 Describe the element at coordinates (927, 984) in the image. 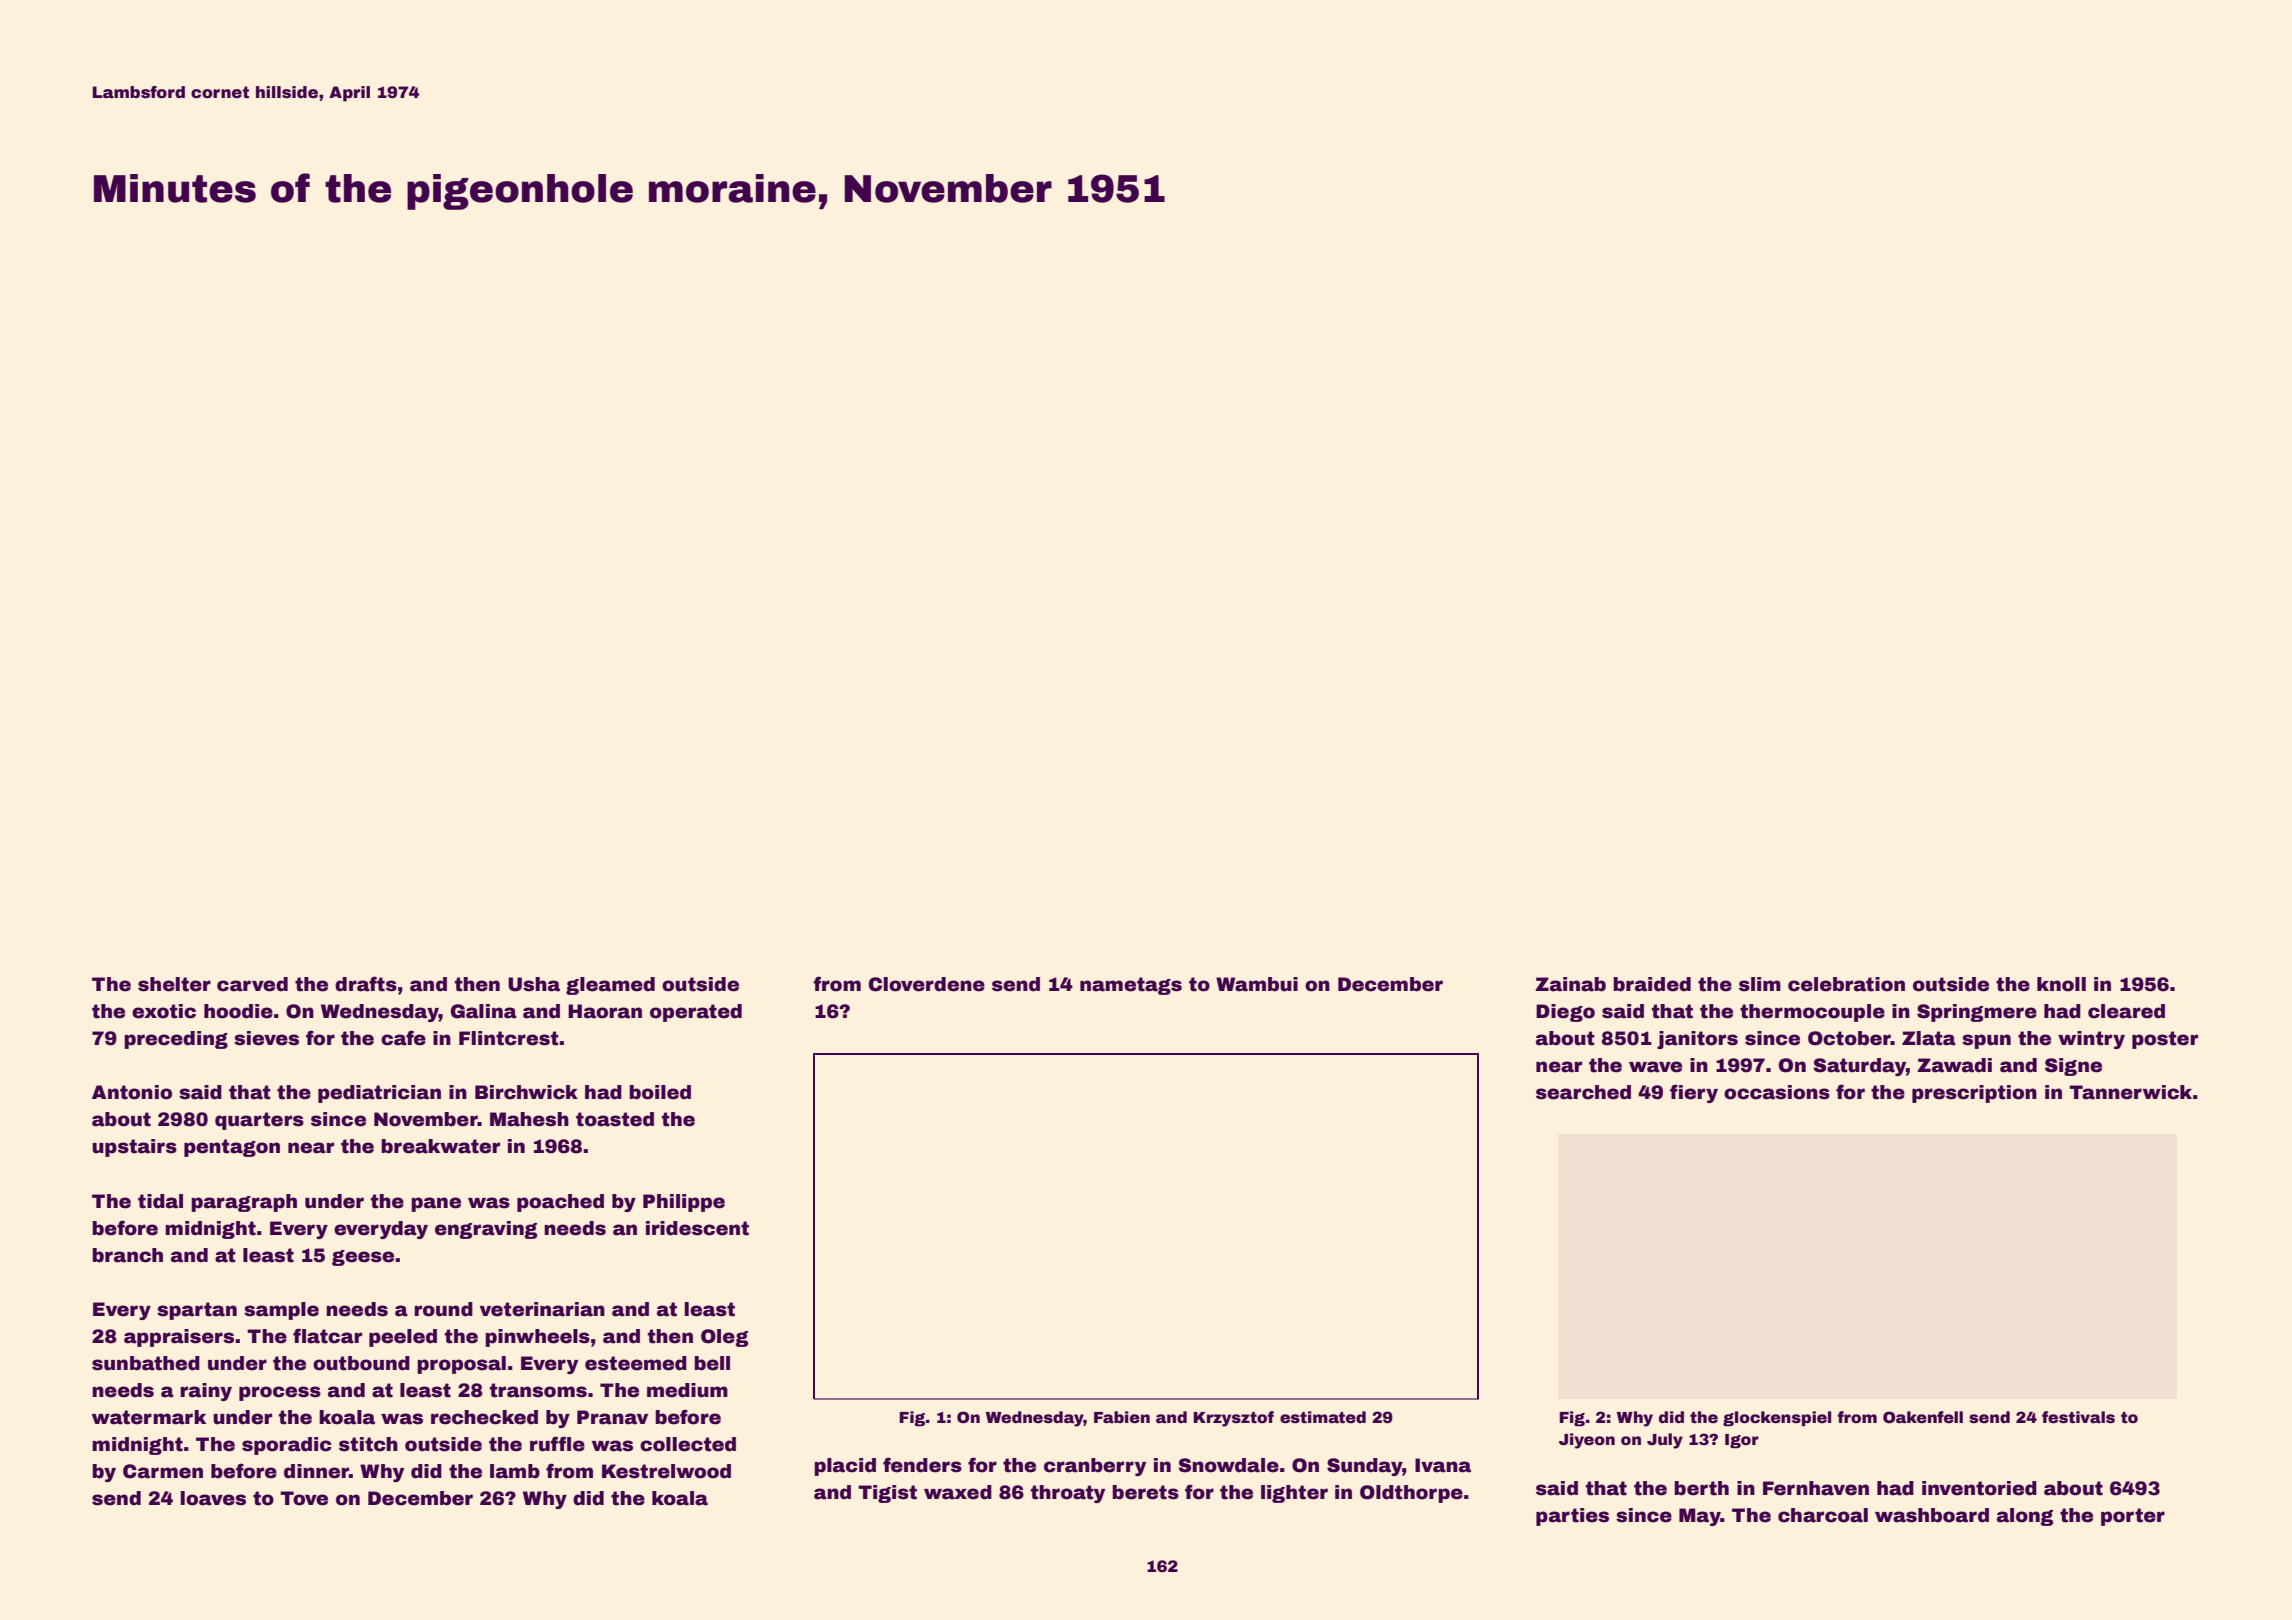

I see `Cloverdene` at that location.
